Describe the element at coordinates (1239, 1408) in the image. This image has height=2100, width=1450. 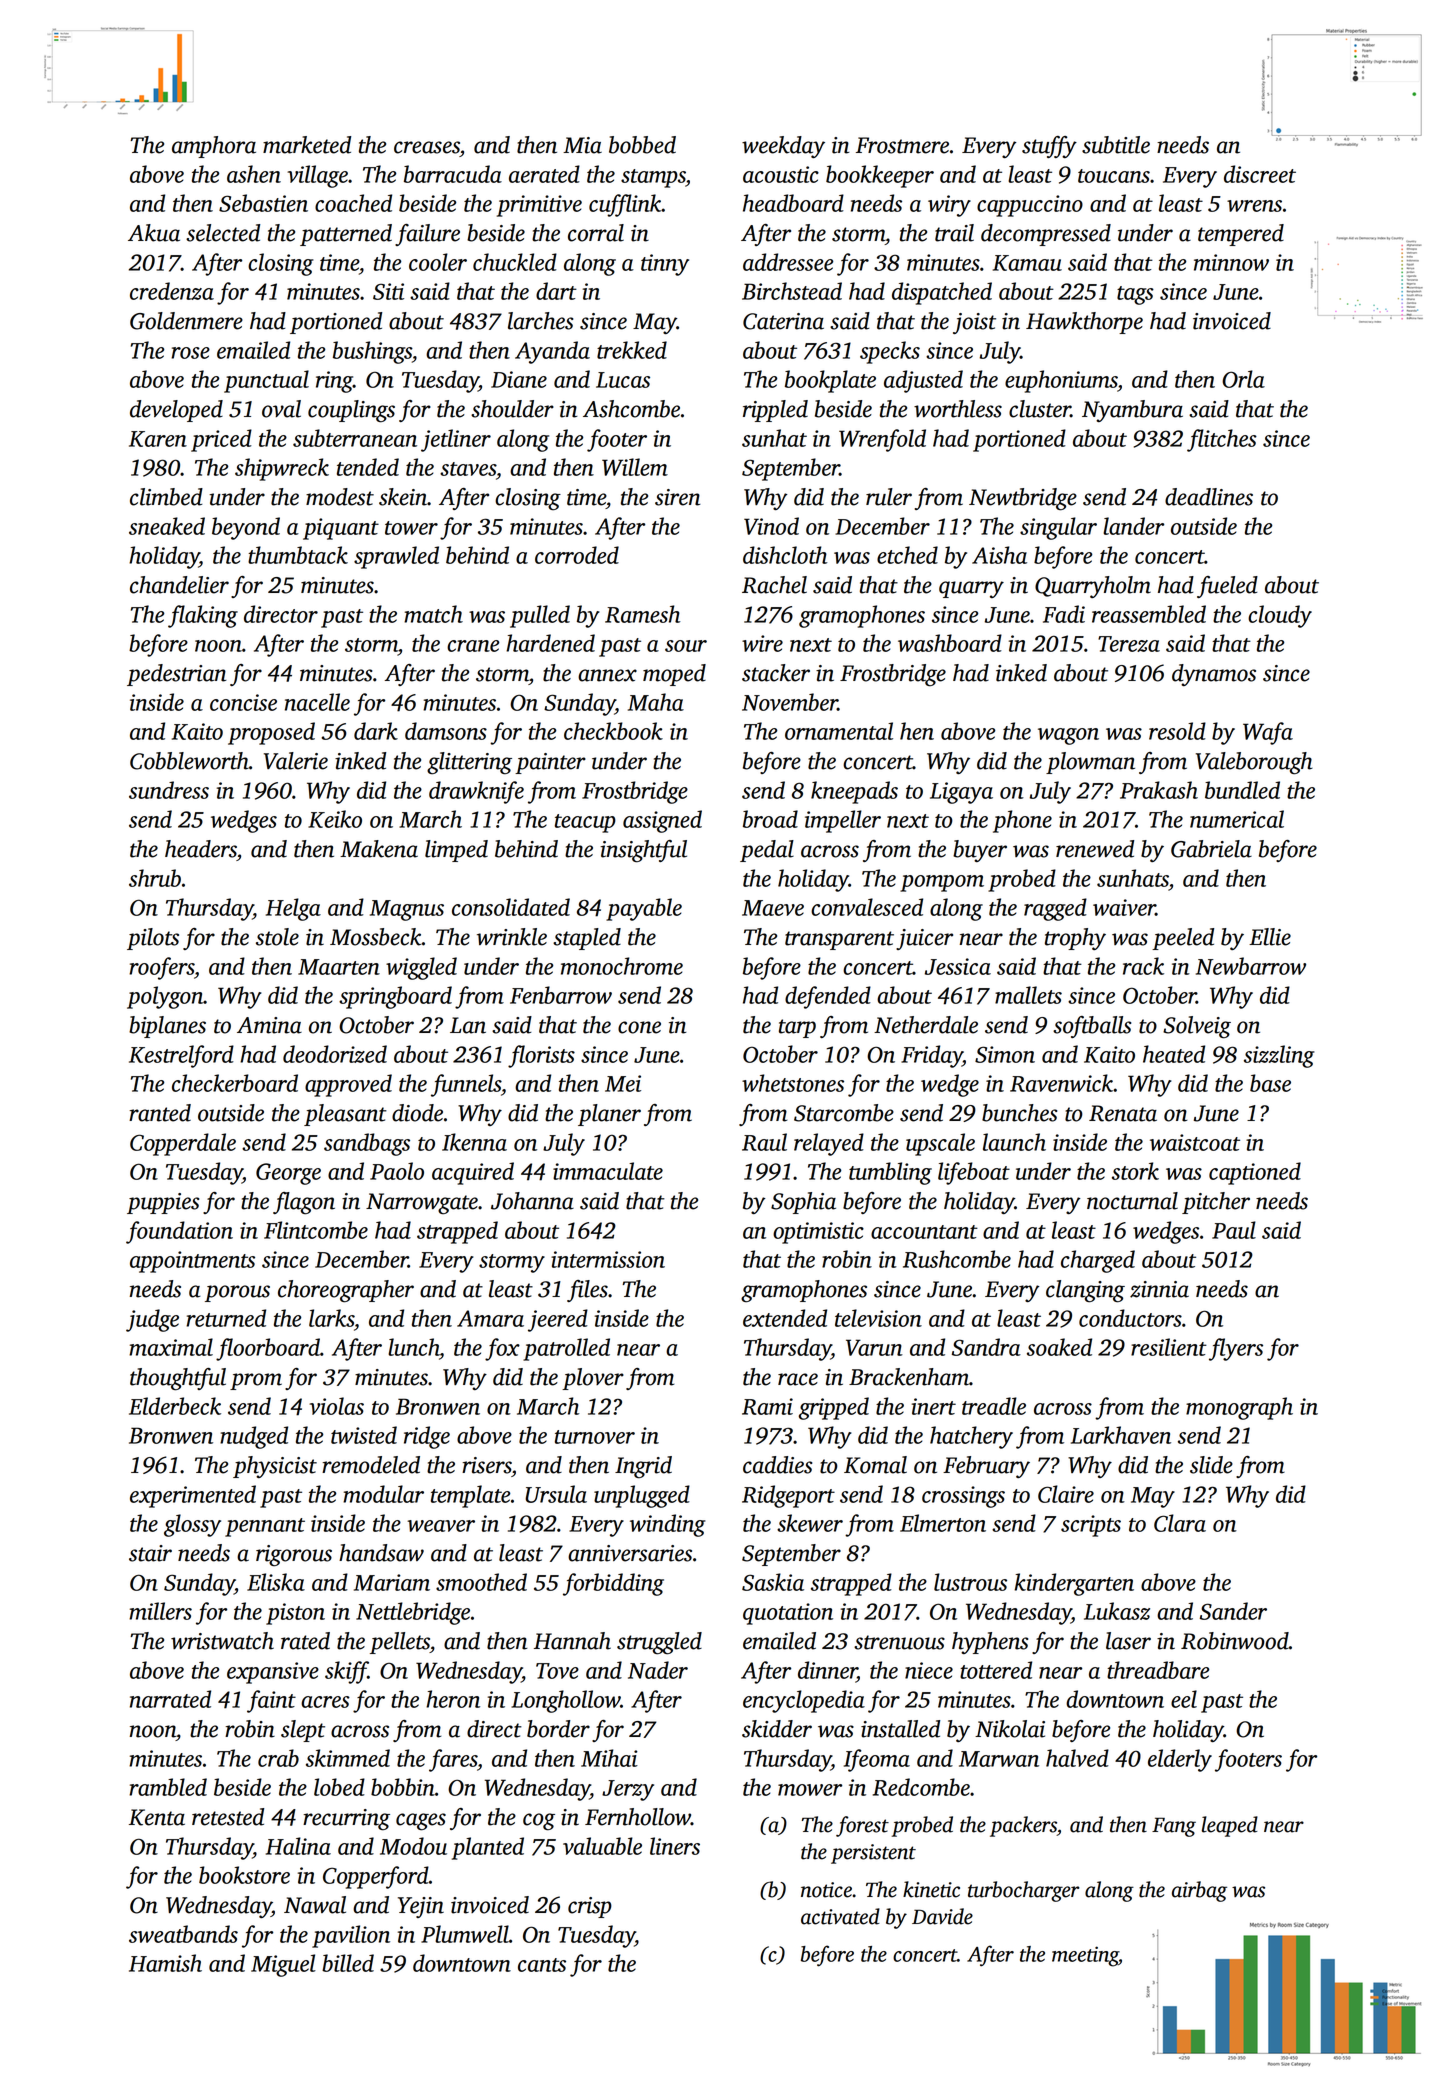
I see `monograph` at that location.
